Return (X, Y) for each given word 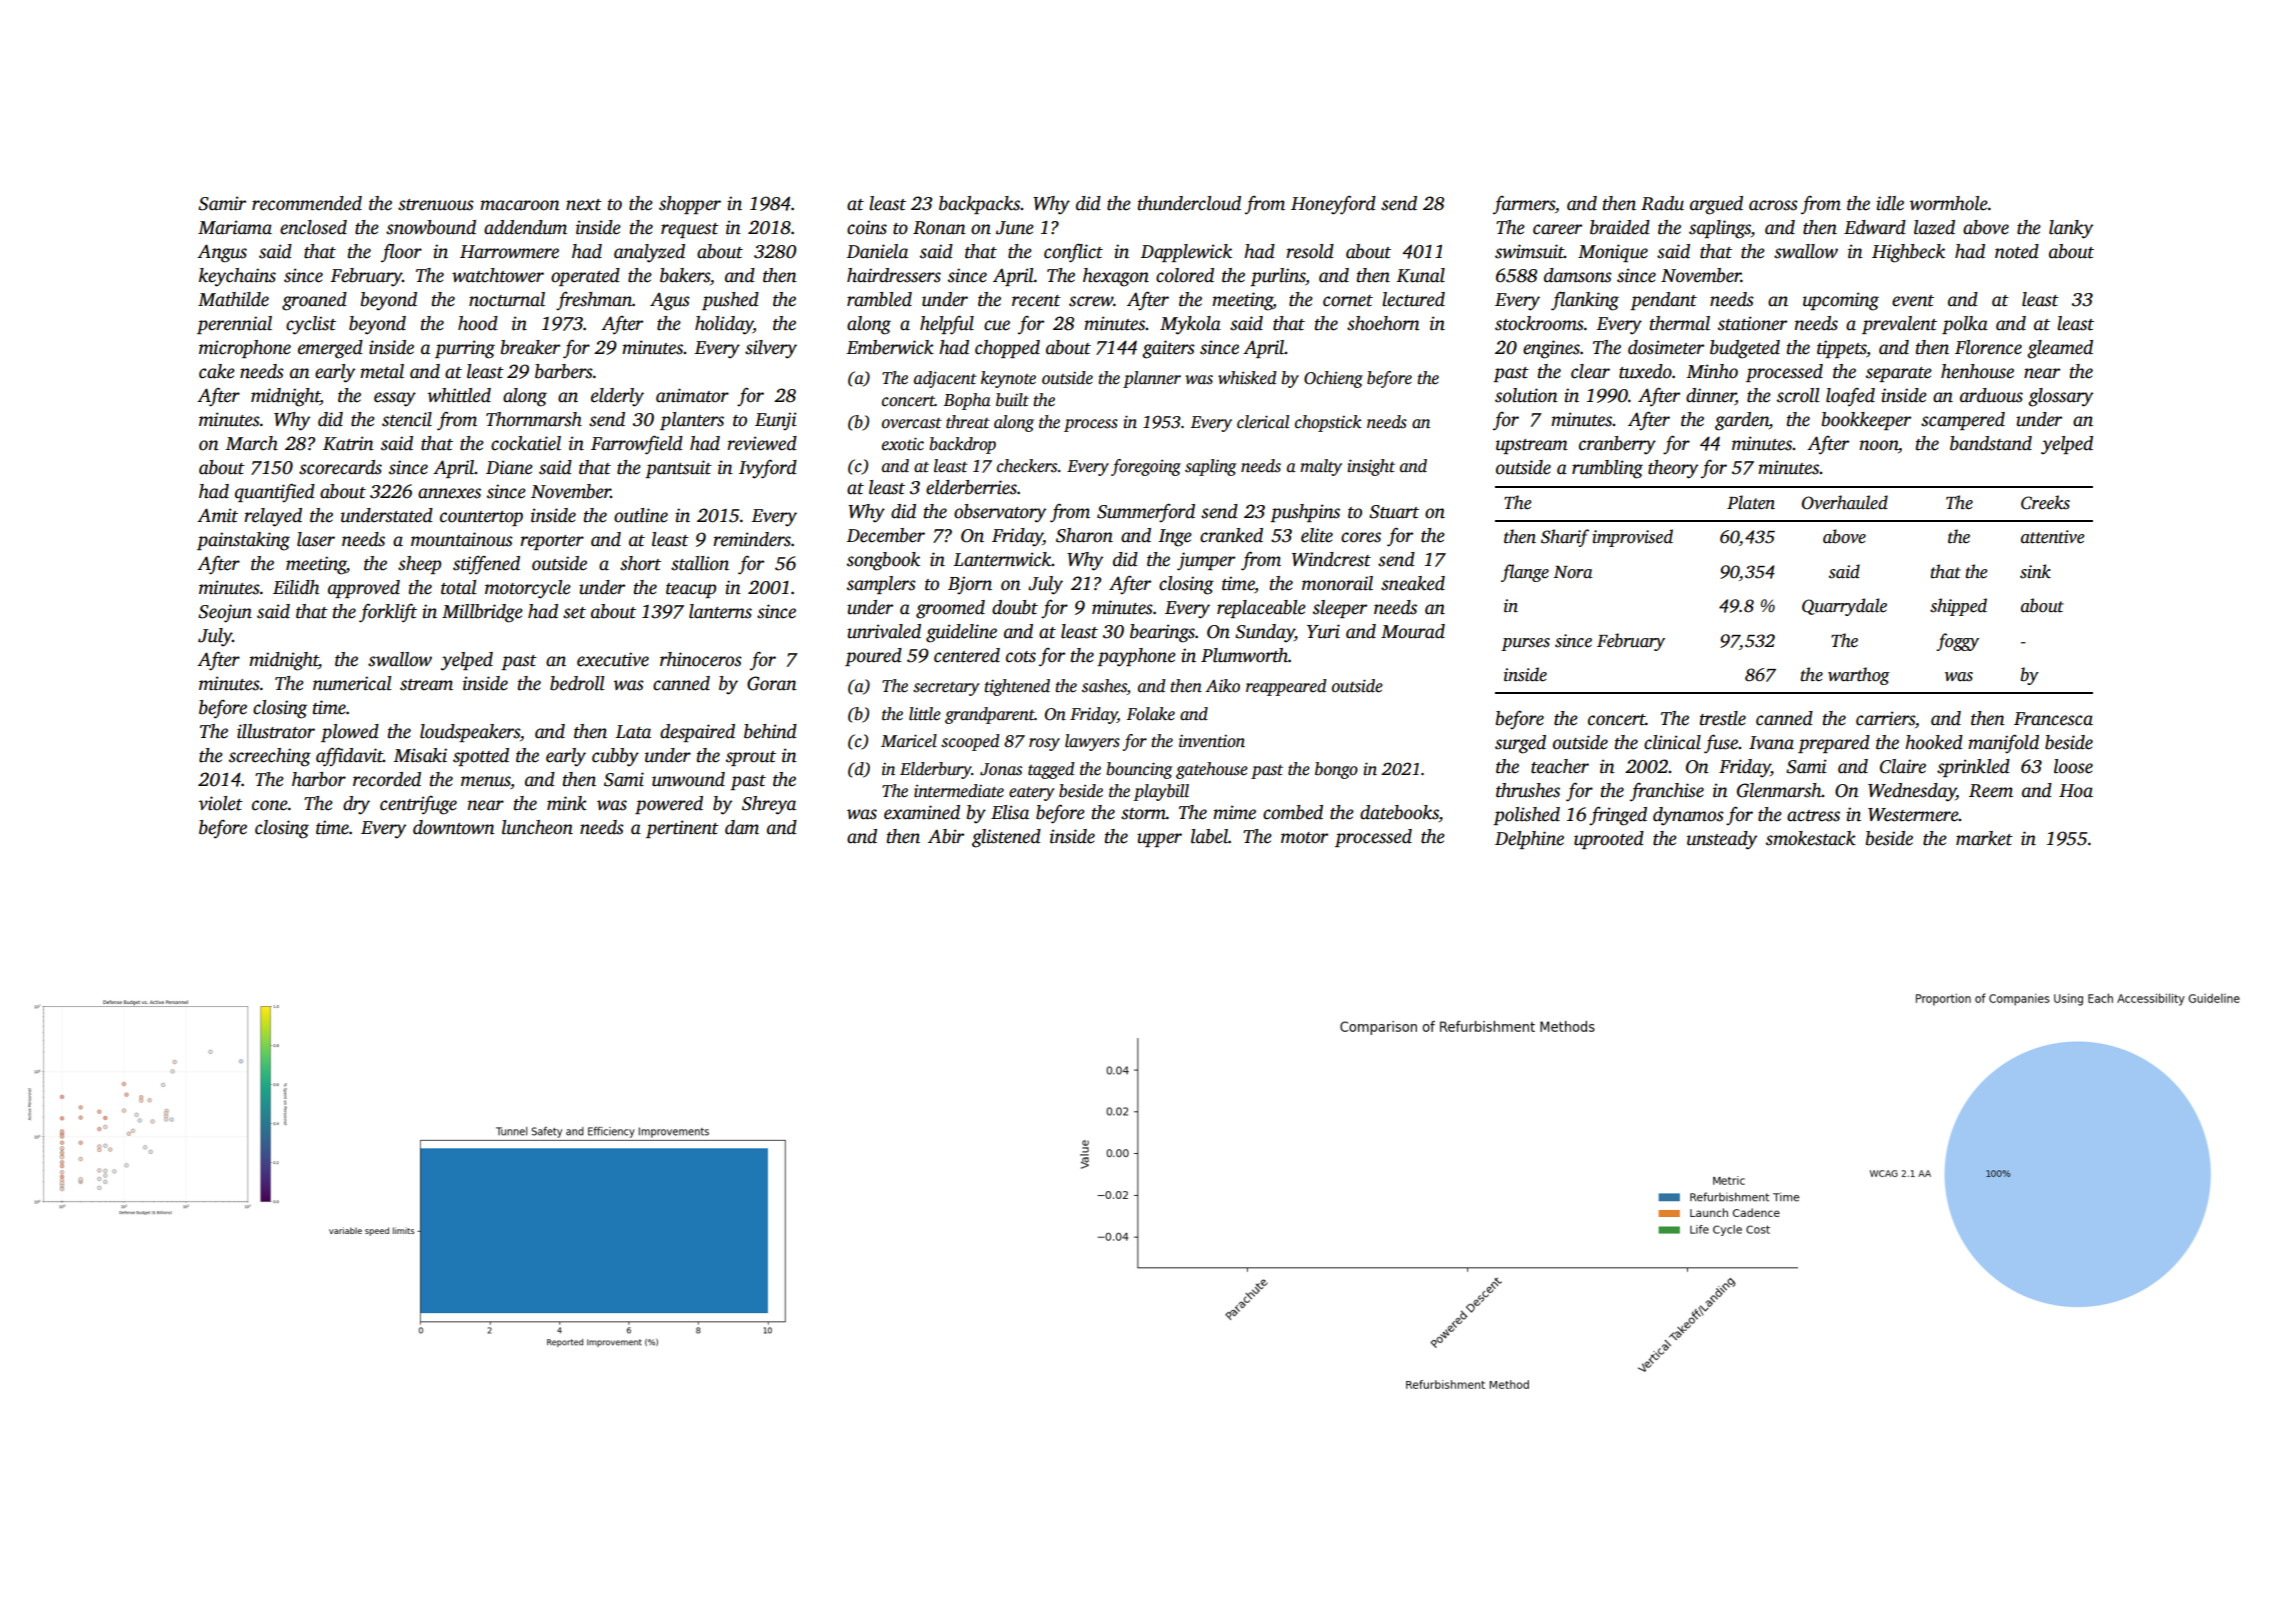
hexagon (1116, 277)
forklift (388, 613)
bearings (1162, 633)
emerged (330, 349)
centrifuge (418, 805)
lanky (2071, 229)
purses (1525, 644)
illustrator (276, 731)
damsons (1578, 275)
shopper (690, 205)
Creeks (2045, 502)
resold (1310, 251)
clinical (1672, 742)
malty (1321, 467)
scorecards (340, 467)
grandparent (990, 715)
